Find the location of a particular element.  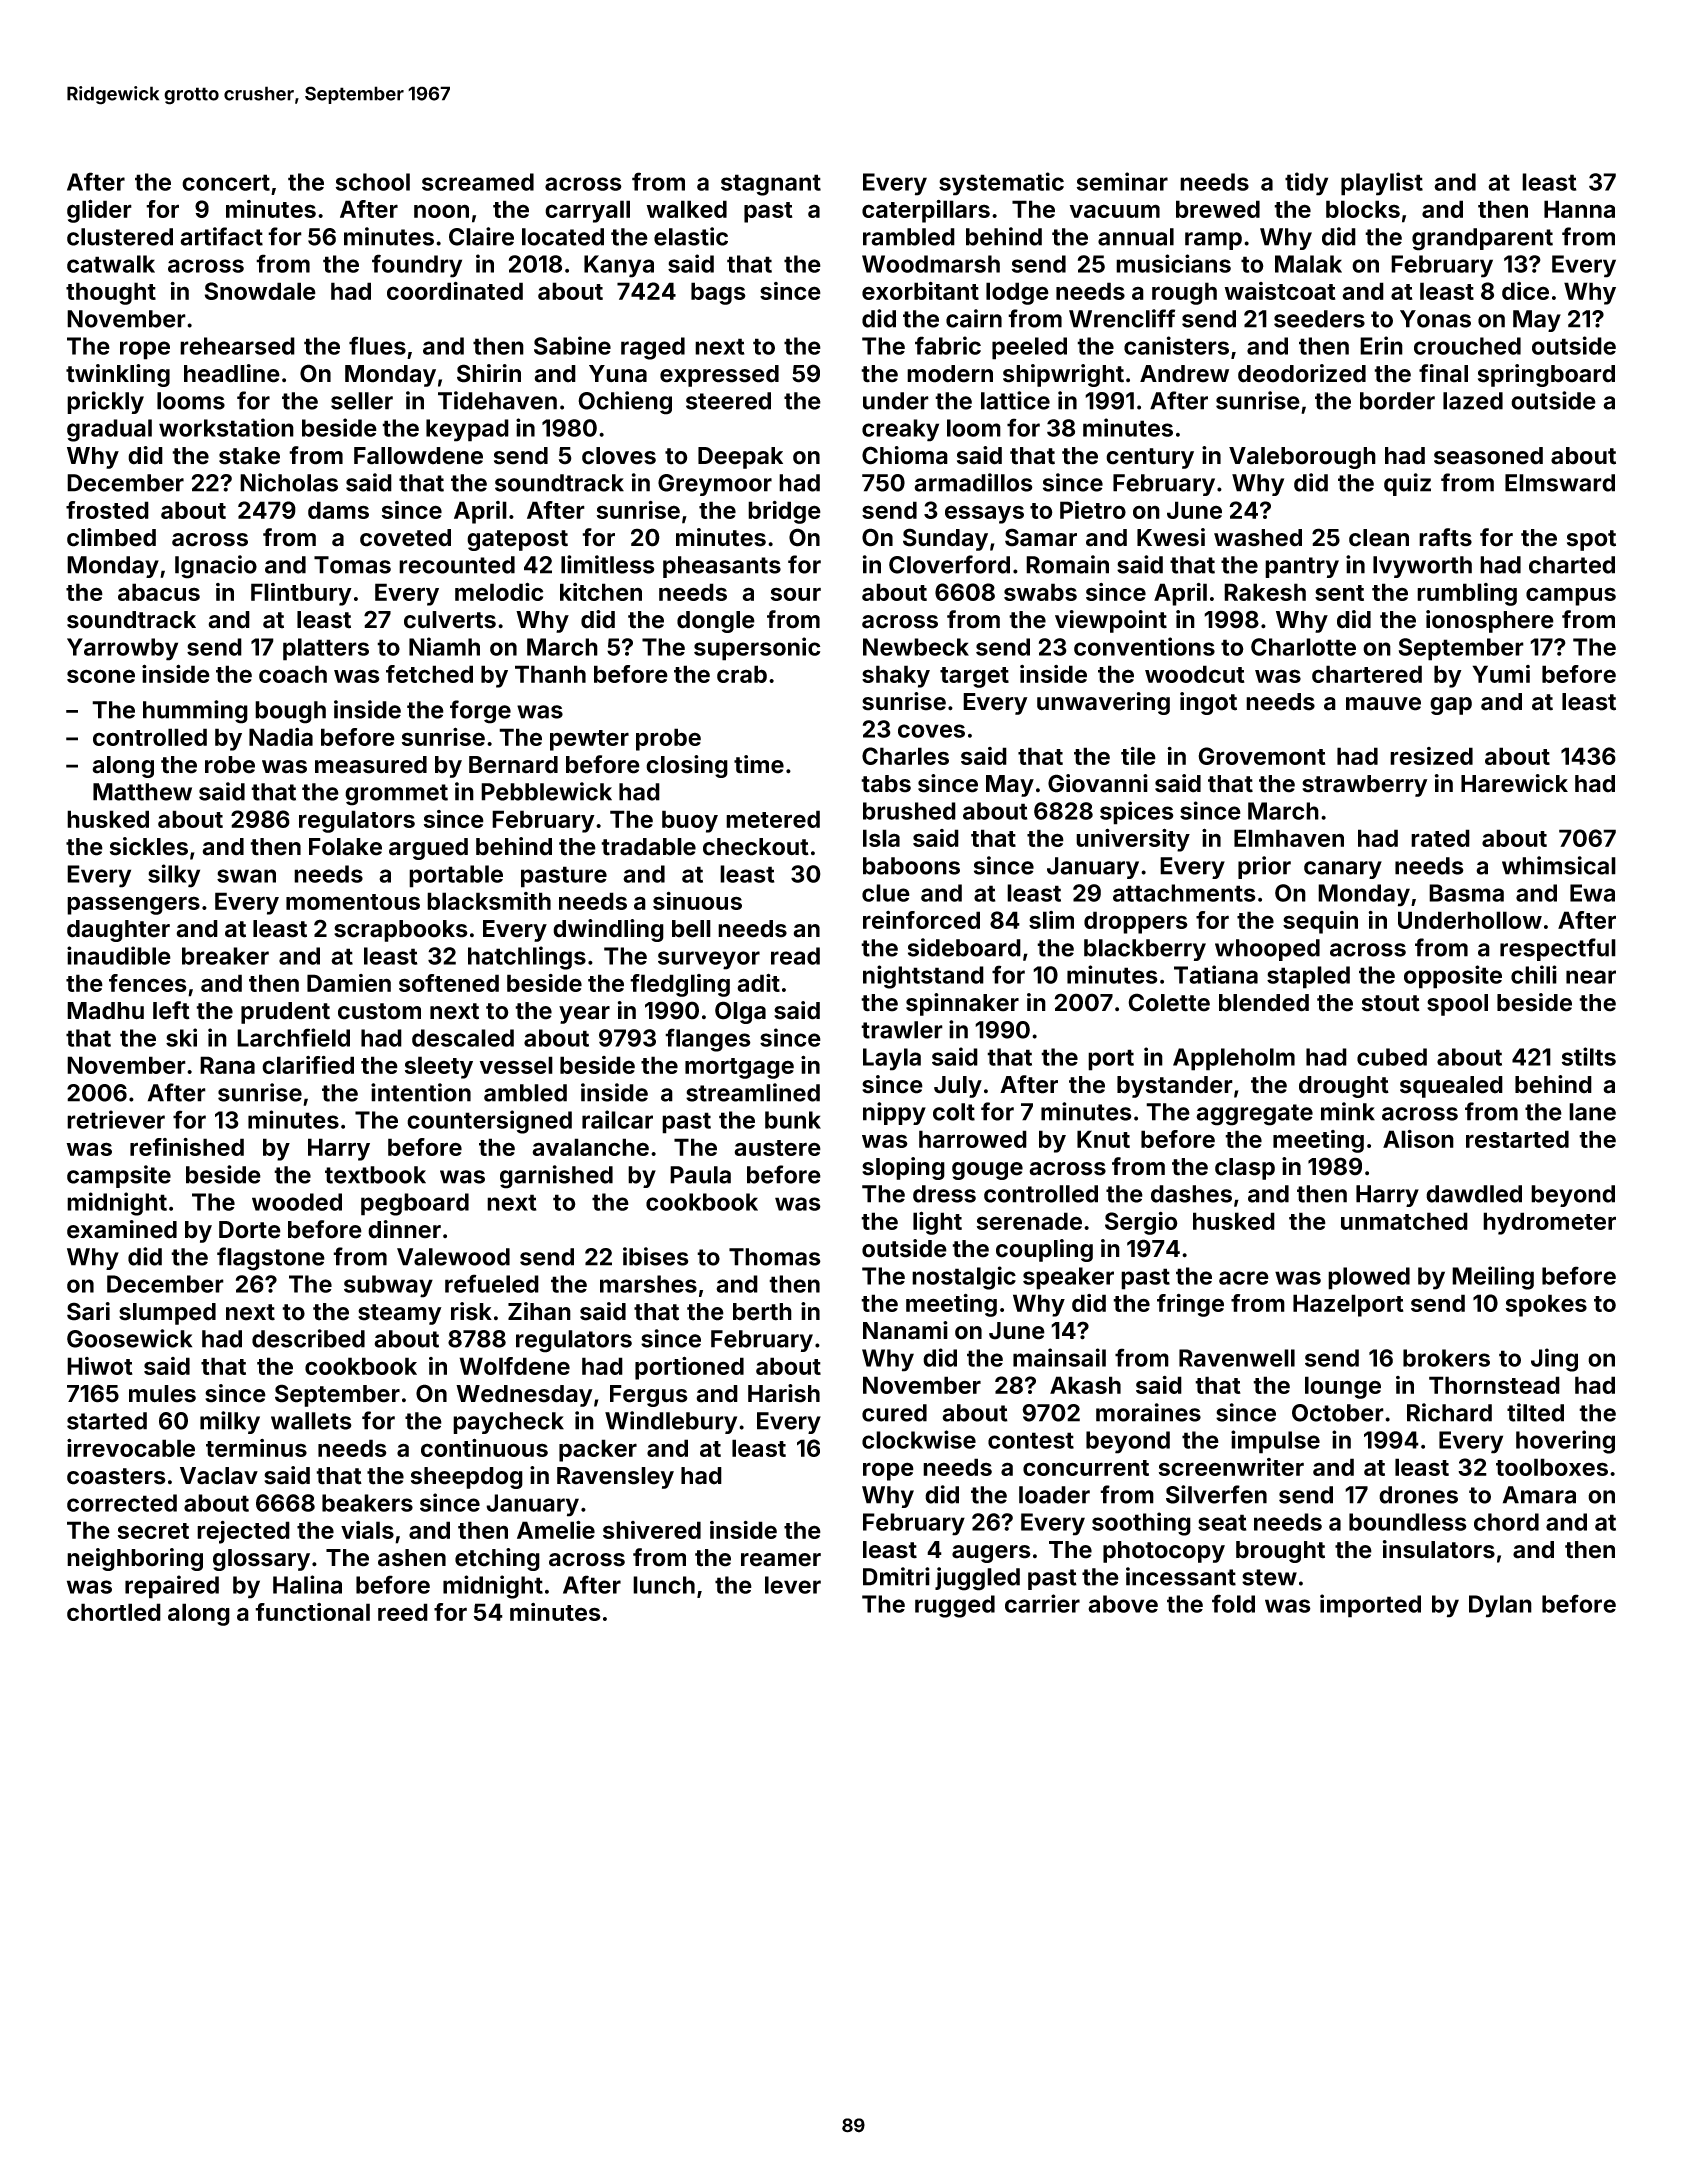

lever is located at coordinates (793, 1585).
